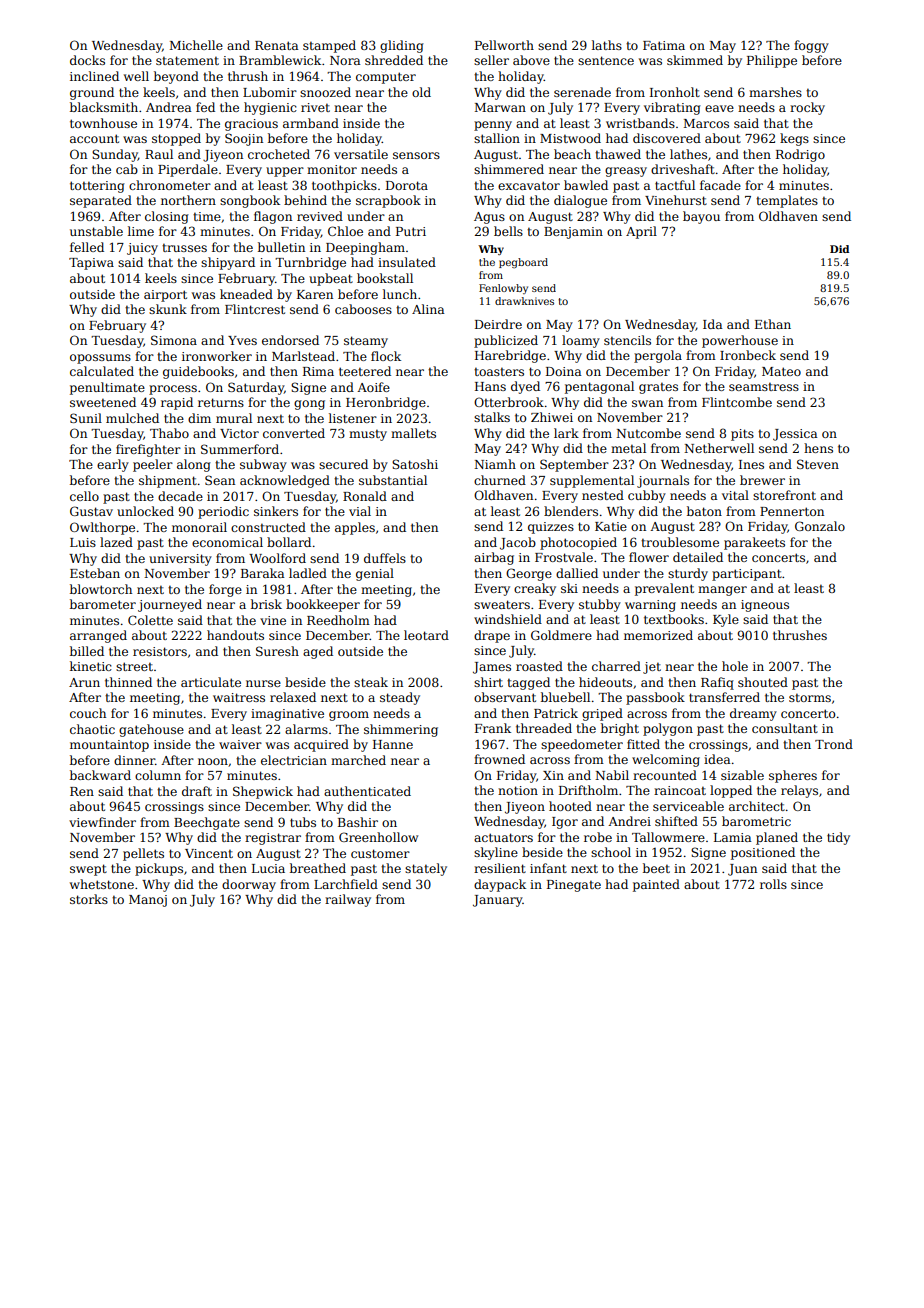 Image resolution: width=924 pixels, height=1308 pixels. I want to click on Ethan, so click(773, 324).
